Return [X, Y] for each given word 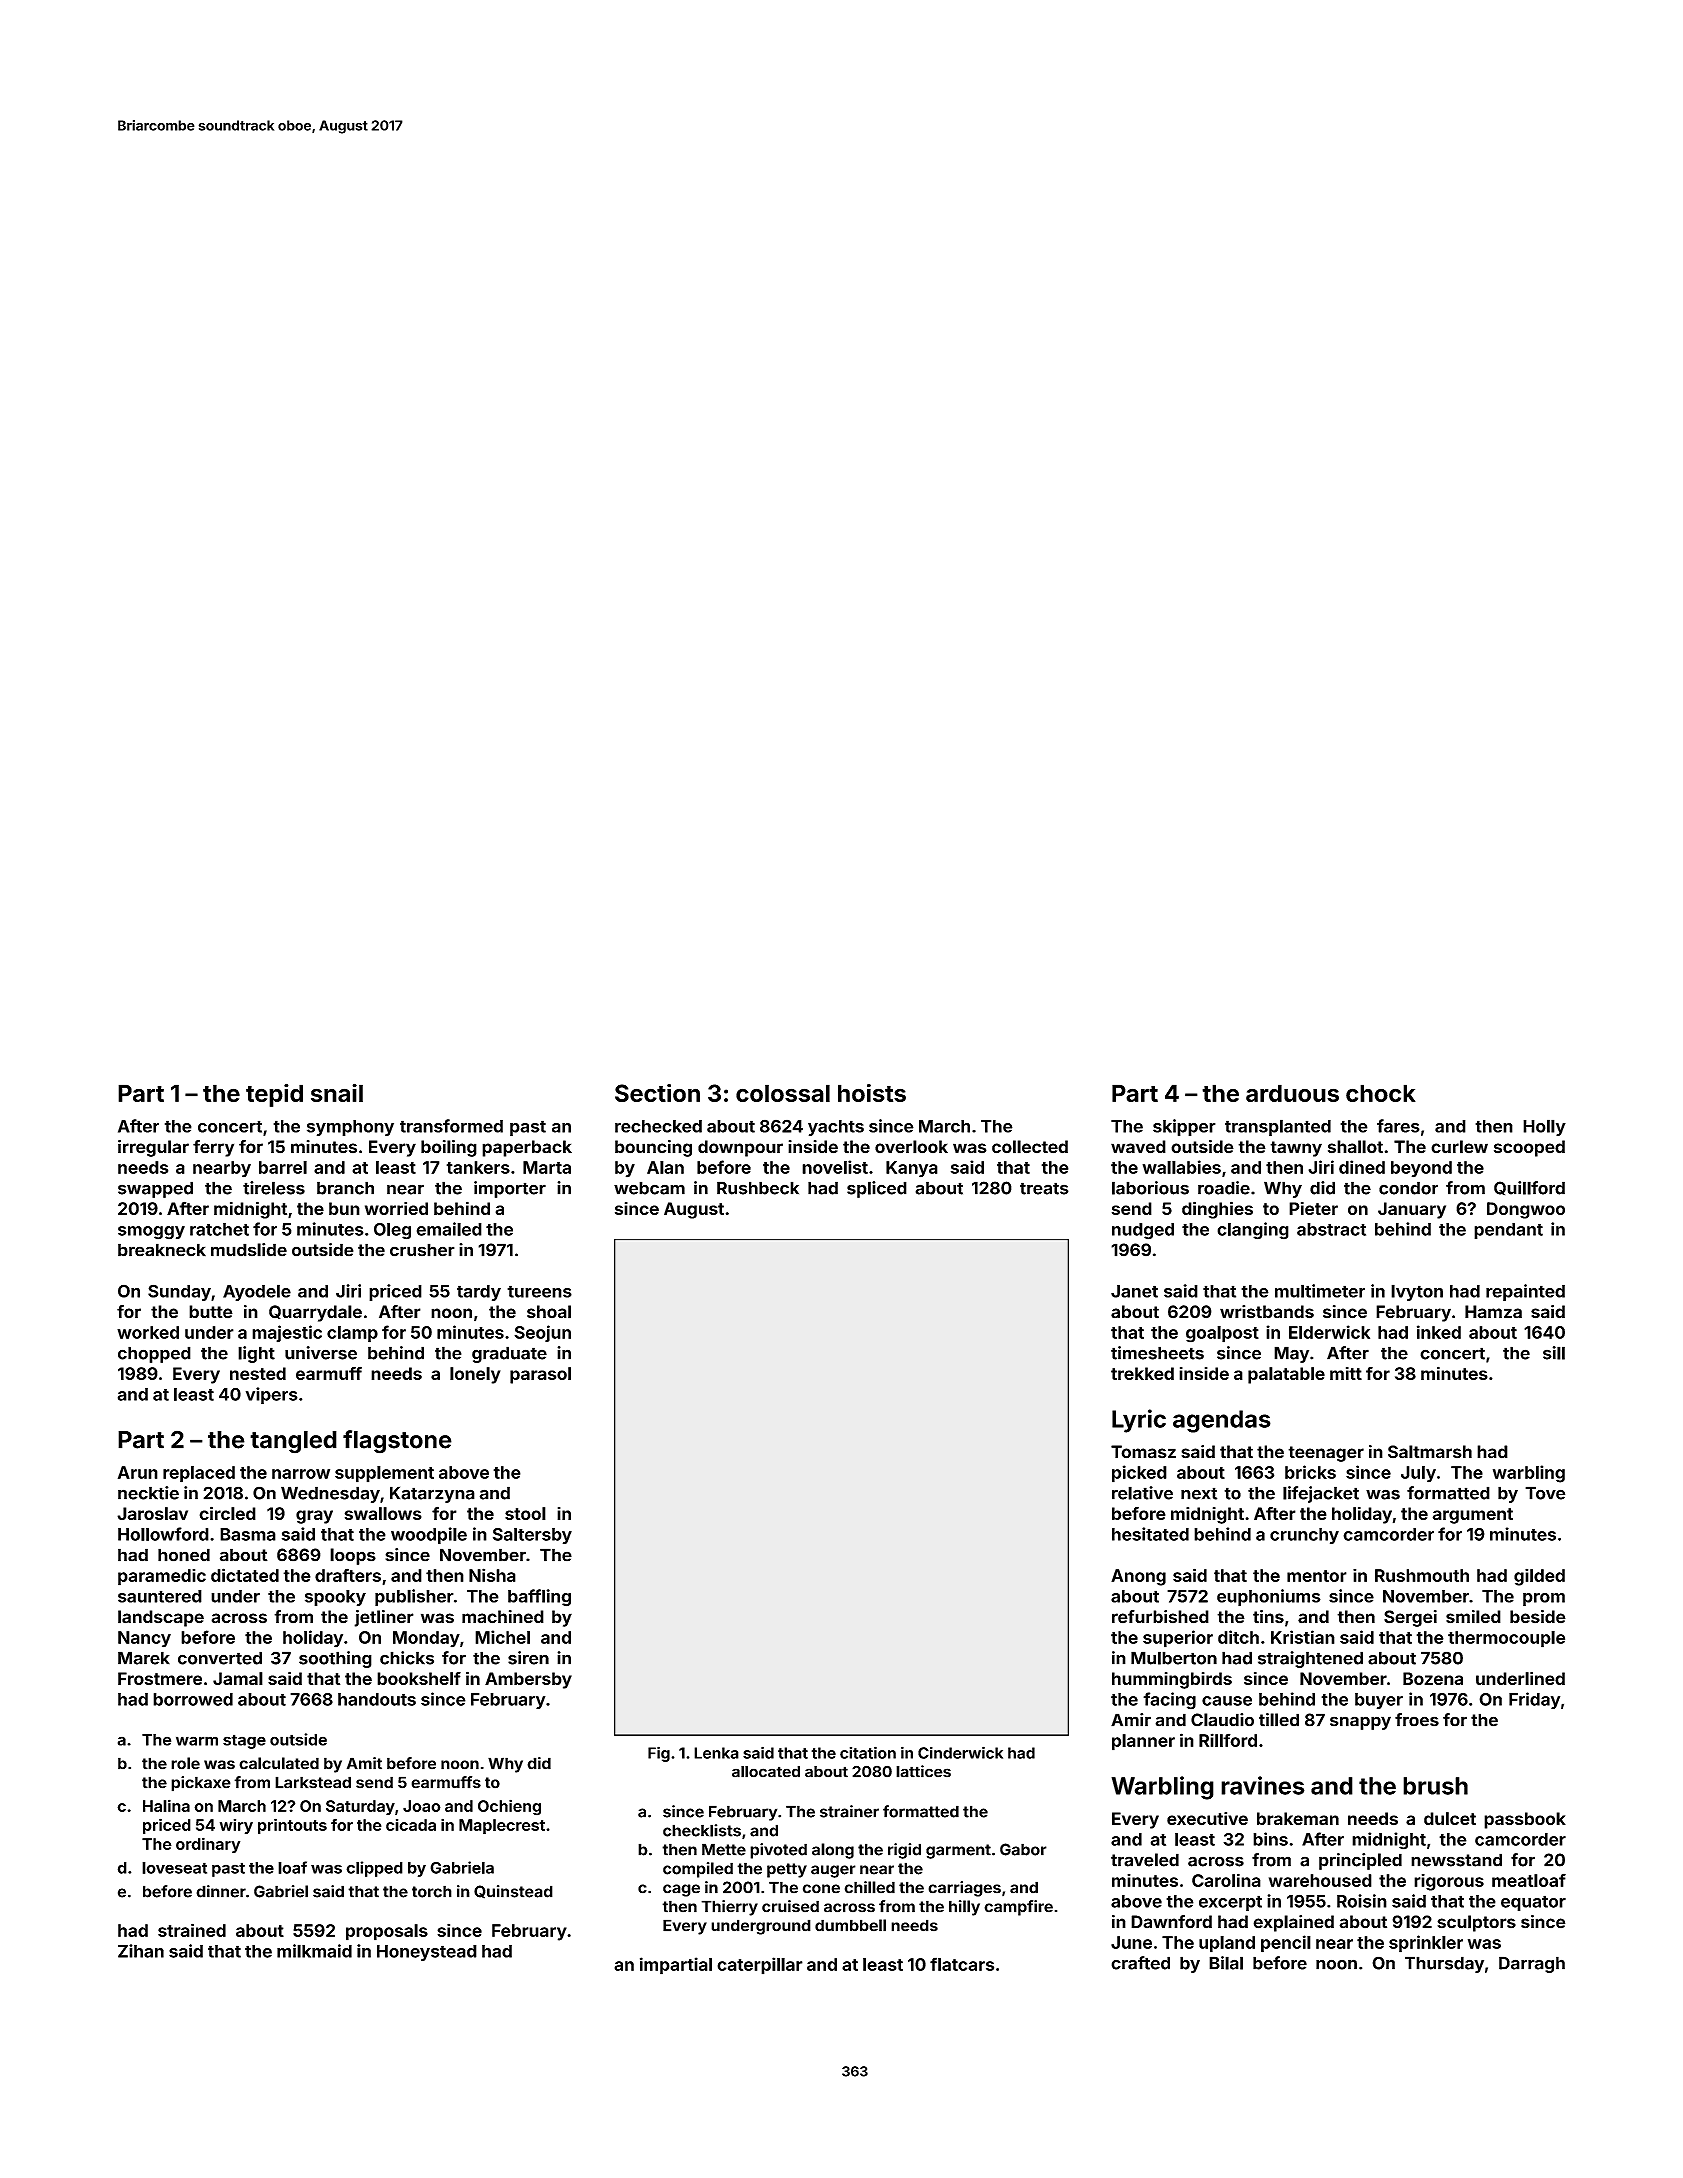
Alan [665, 1167]
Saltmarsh [1430, 1452]
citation [868, 1752]
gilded [1539, 1577]
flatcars [962, 1964]
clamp [352, 1334]
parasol [540, 1375]
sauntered [160, 1596]
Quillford [1529, 1188]
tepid [274, 1095]
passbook [1525, 1820]
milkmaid [314, 1951]
